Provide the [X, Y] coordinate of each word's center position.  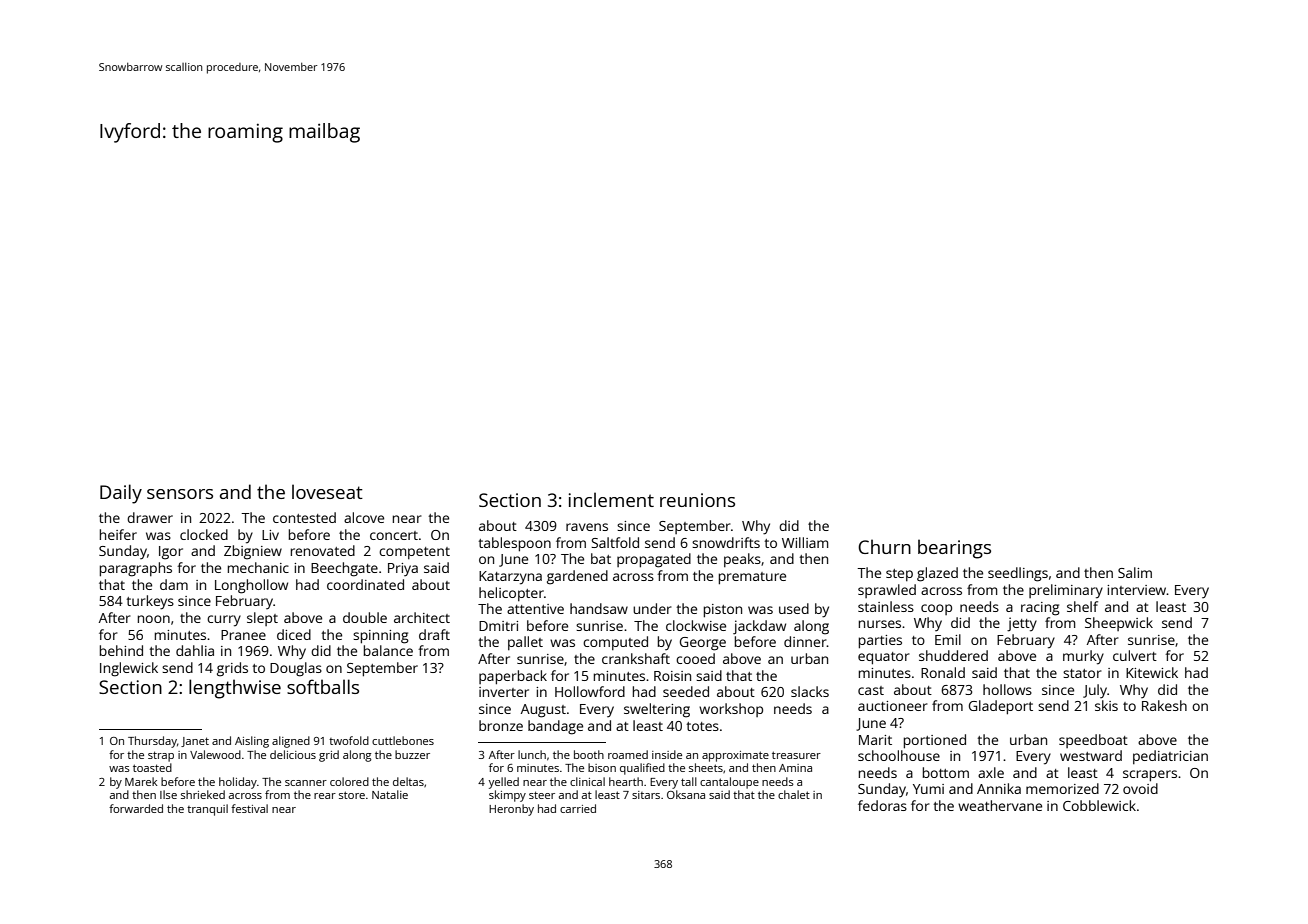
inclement [611, 499]
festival [249, 808]
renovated [323, 550]
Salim [1135, 572]
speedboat [1093, 741]
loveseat [327, 491]
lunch [532, 754]
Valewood [215, 754]
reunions [697, 500]
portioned [935, 741]
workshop [731, 710]
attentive [535, 609]
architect [422, 617]
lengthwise [235, 689]
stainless [886, 606]
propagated [654, 560]
